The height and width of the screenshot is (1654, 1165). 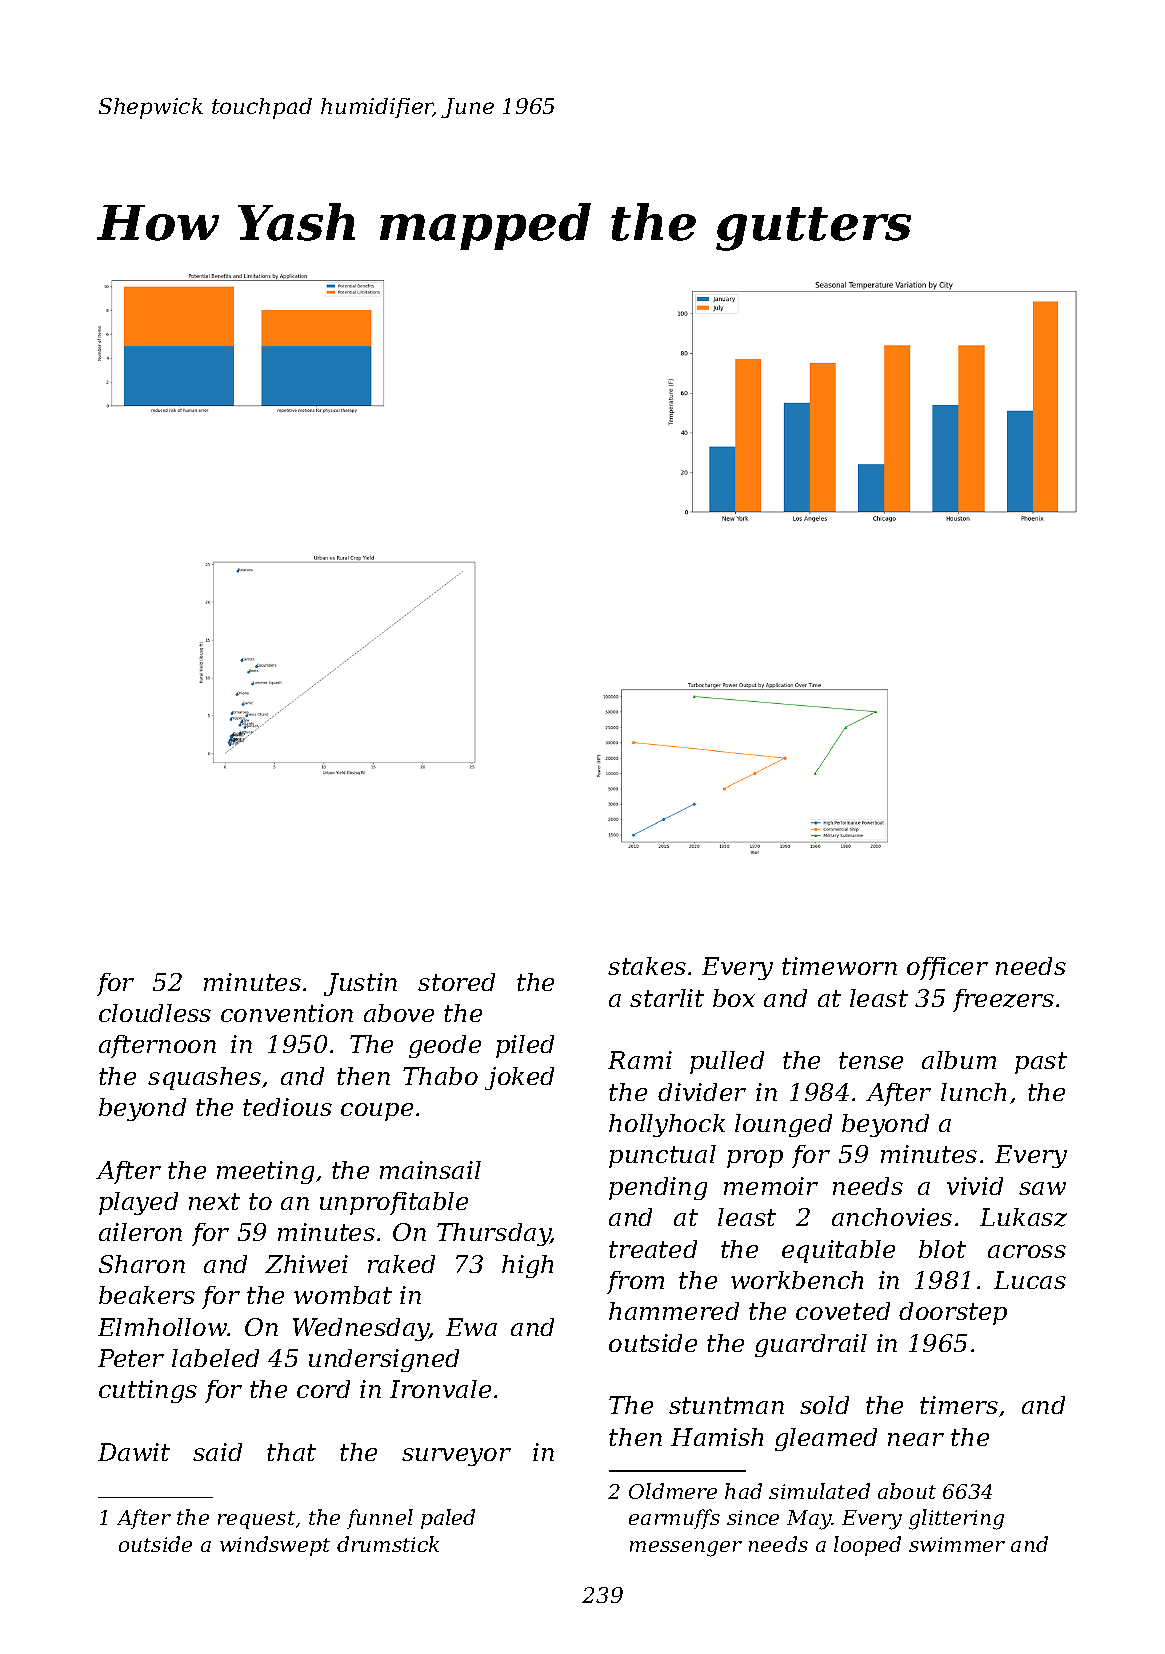 I want to click on beakers, so click(x=147, y=1295).
